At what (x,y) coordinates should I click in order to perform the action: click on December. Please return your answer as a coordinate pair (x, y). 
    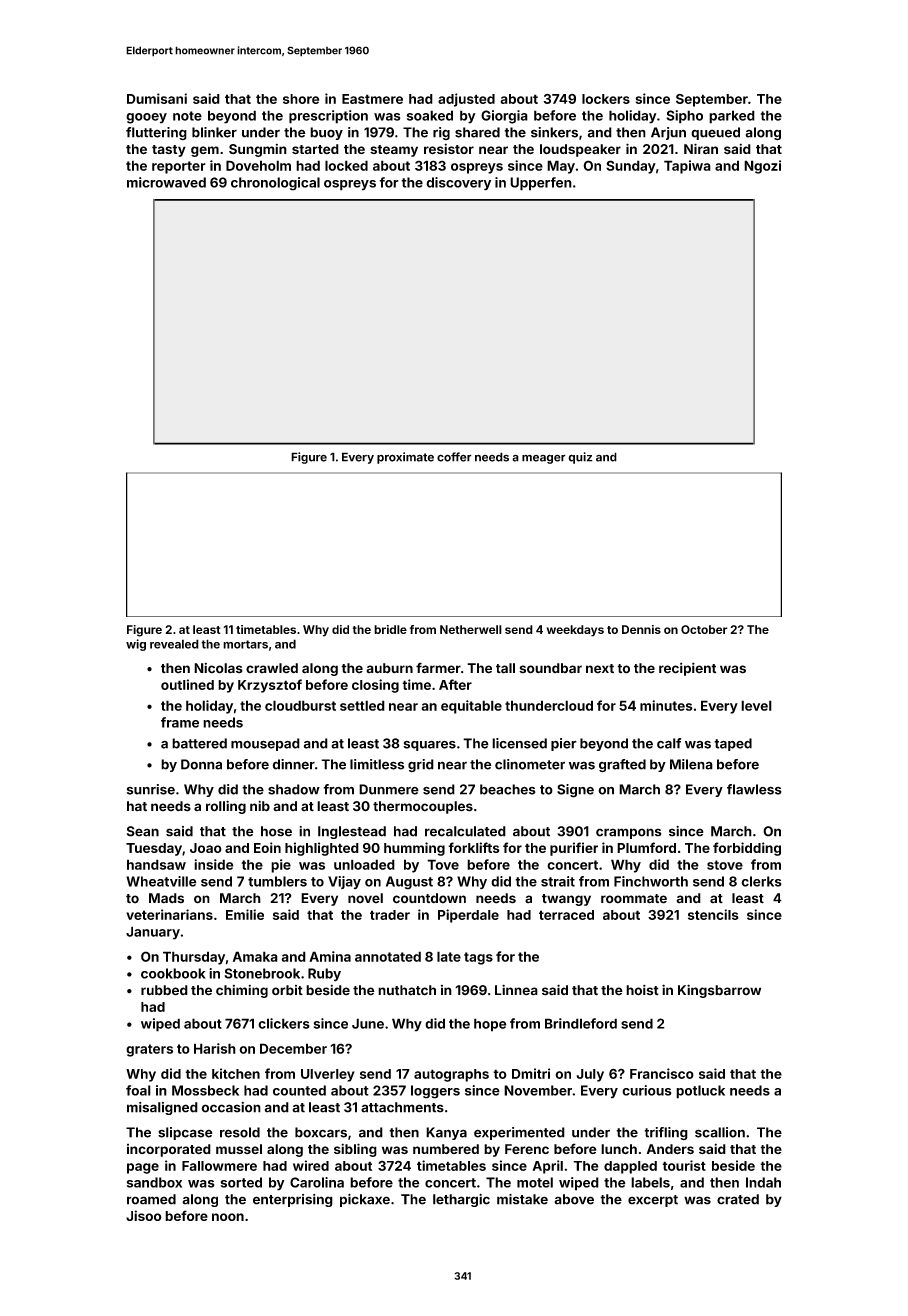
    Looking at the image, I should click on (293, 1048).
